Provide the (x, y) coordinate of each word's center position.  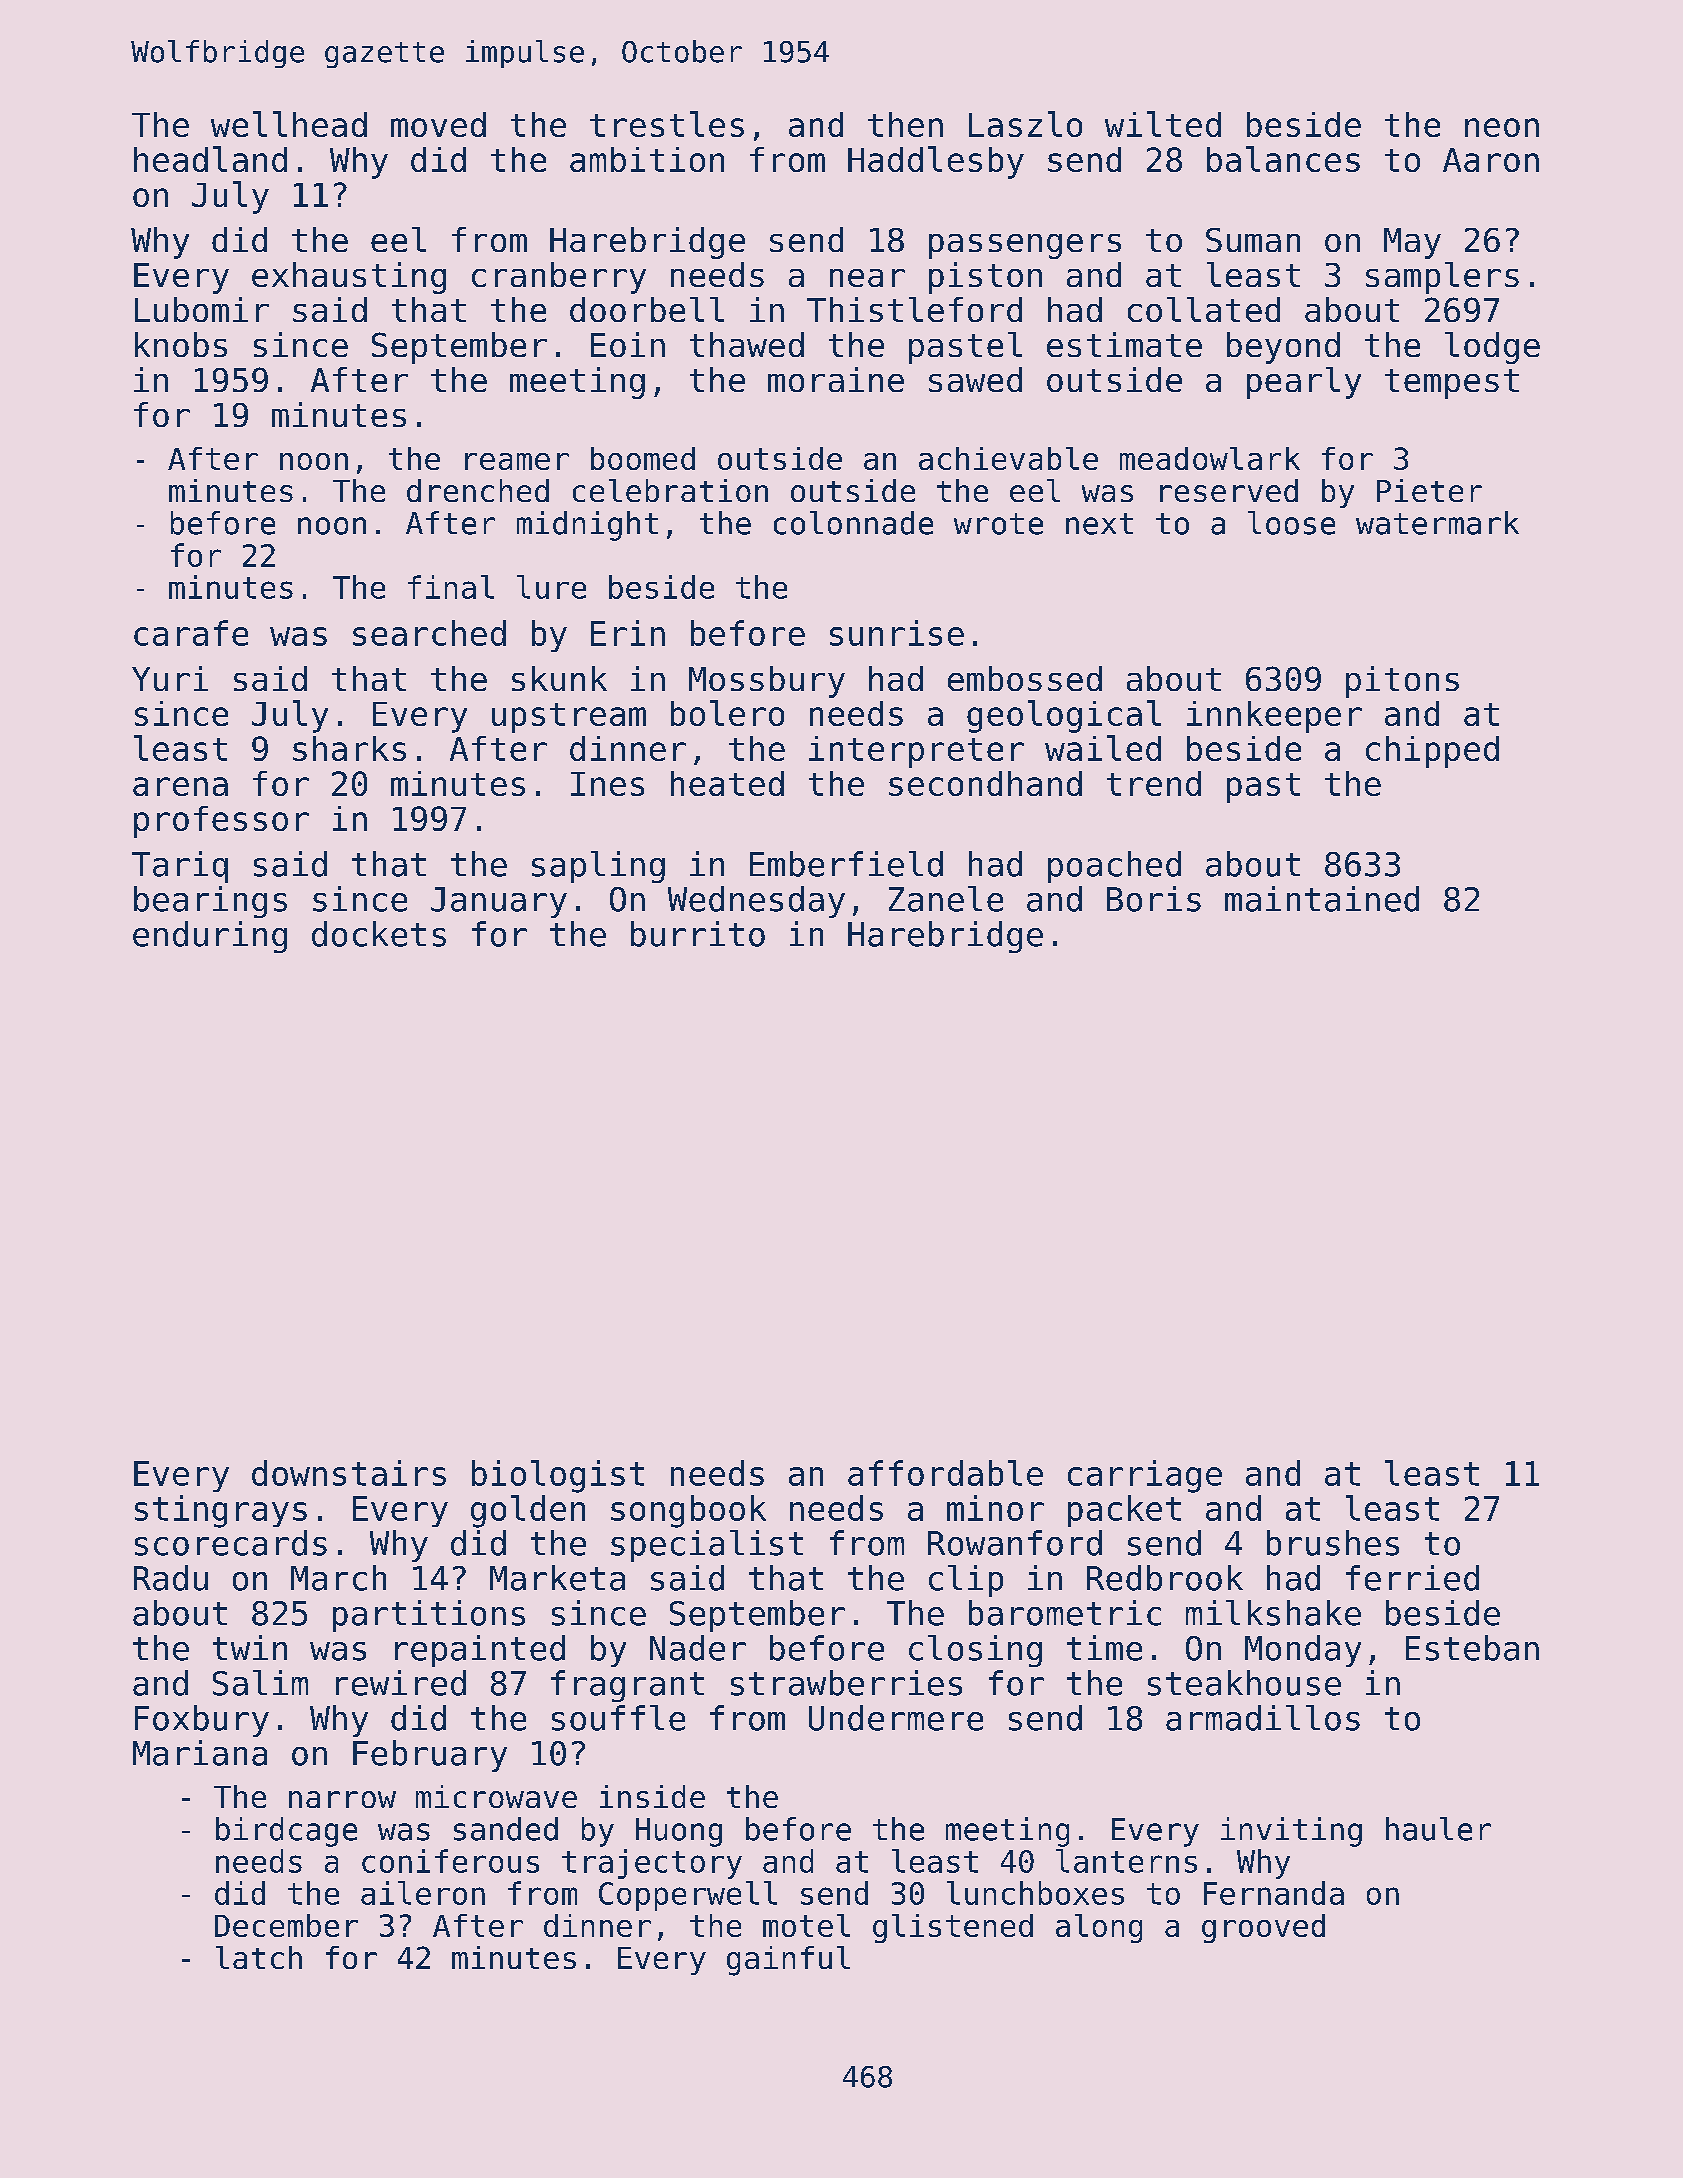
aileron (423, 1893)
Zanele (946, 899)
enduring (210, 937)
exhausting (349, 278)
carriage (1145, 1476)
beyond (1283, 348)
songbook (688, 1511)
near (867, 278)
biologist (558, 1476)
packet (1124, 1511)
